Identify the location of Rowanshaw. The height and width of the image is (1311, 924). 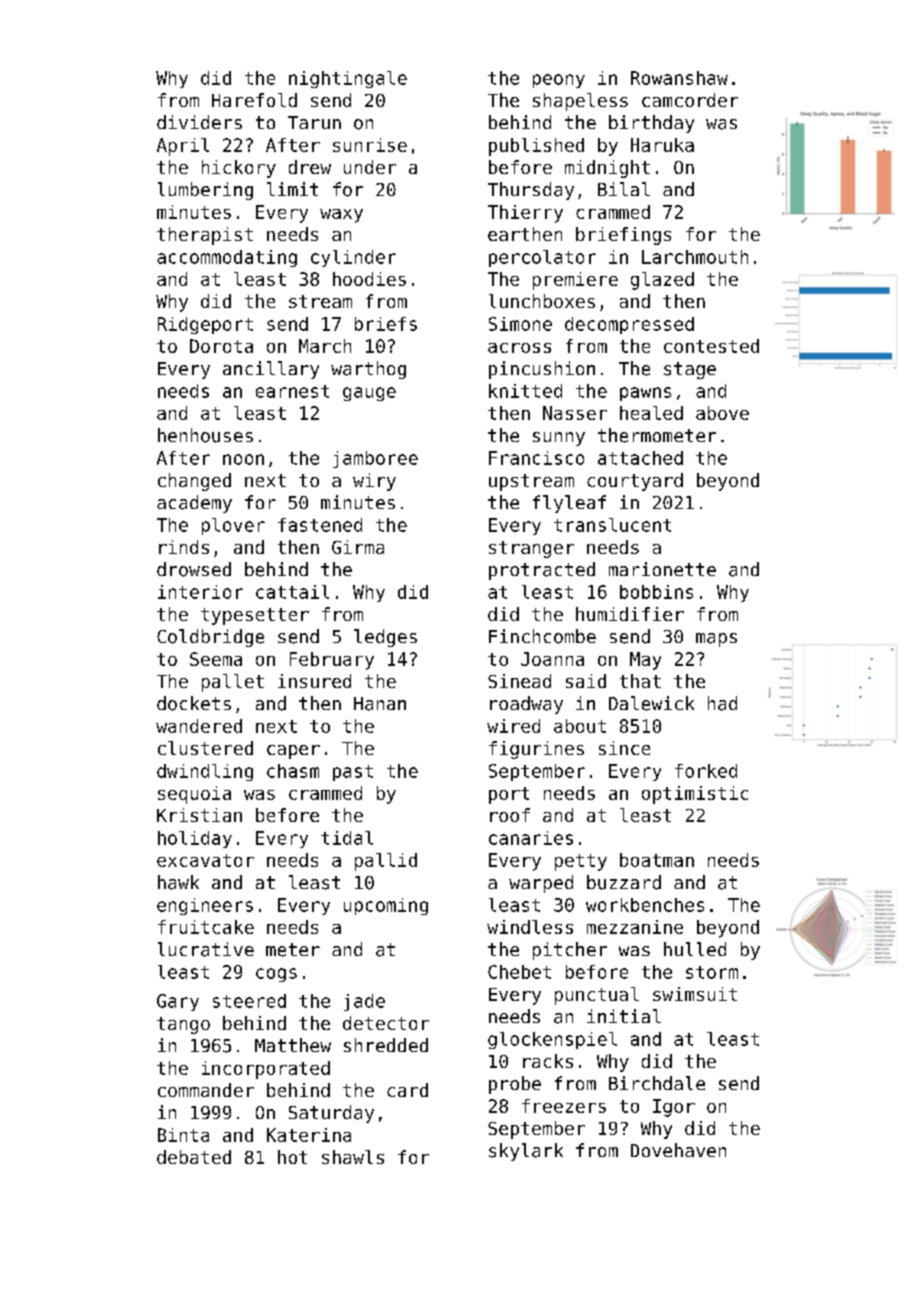
(679, 78).
